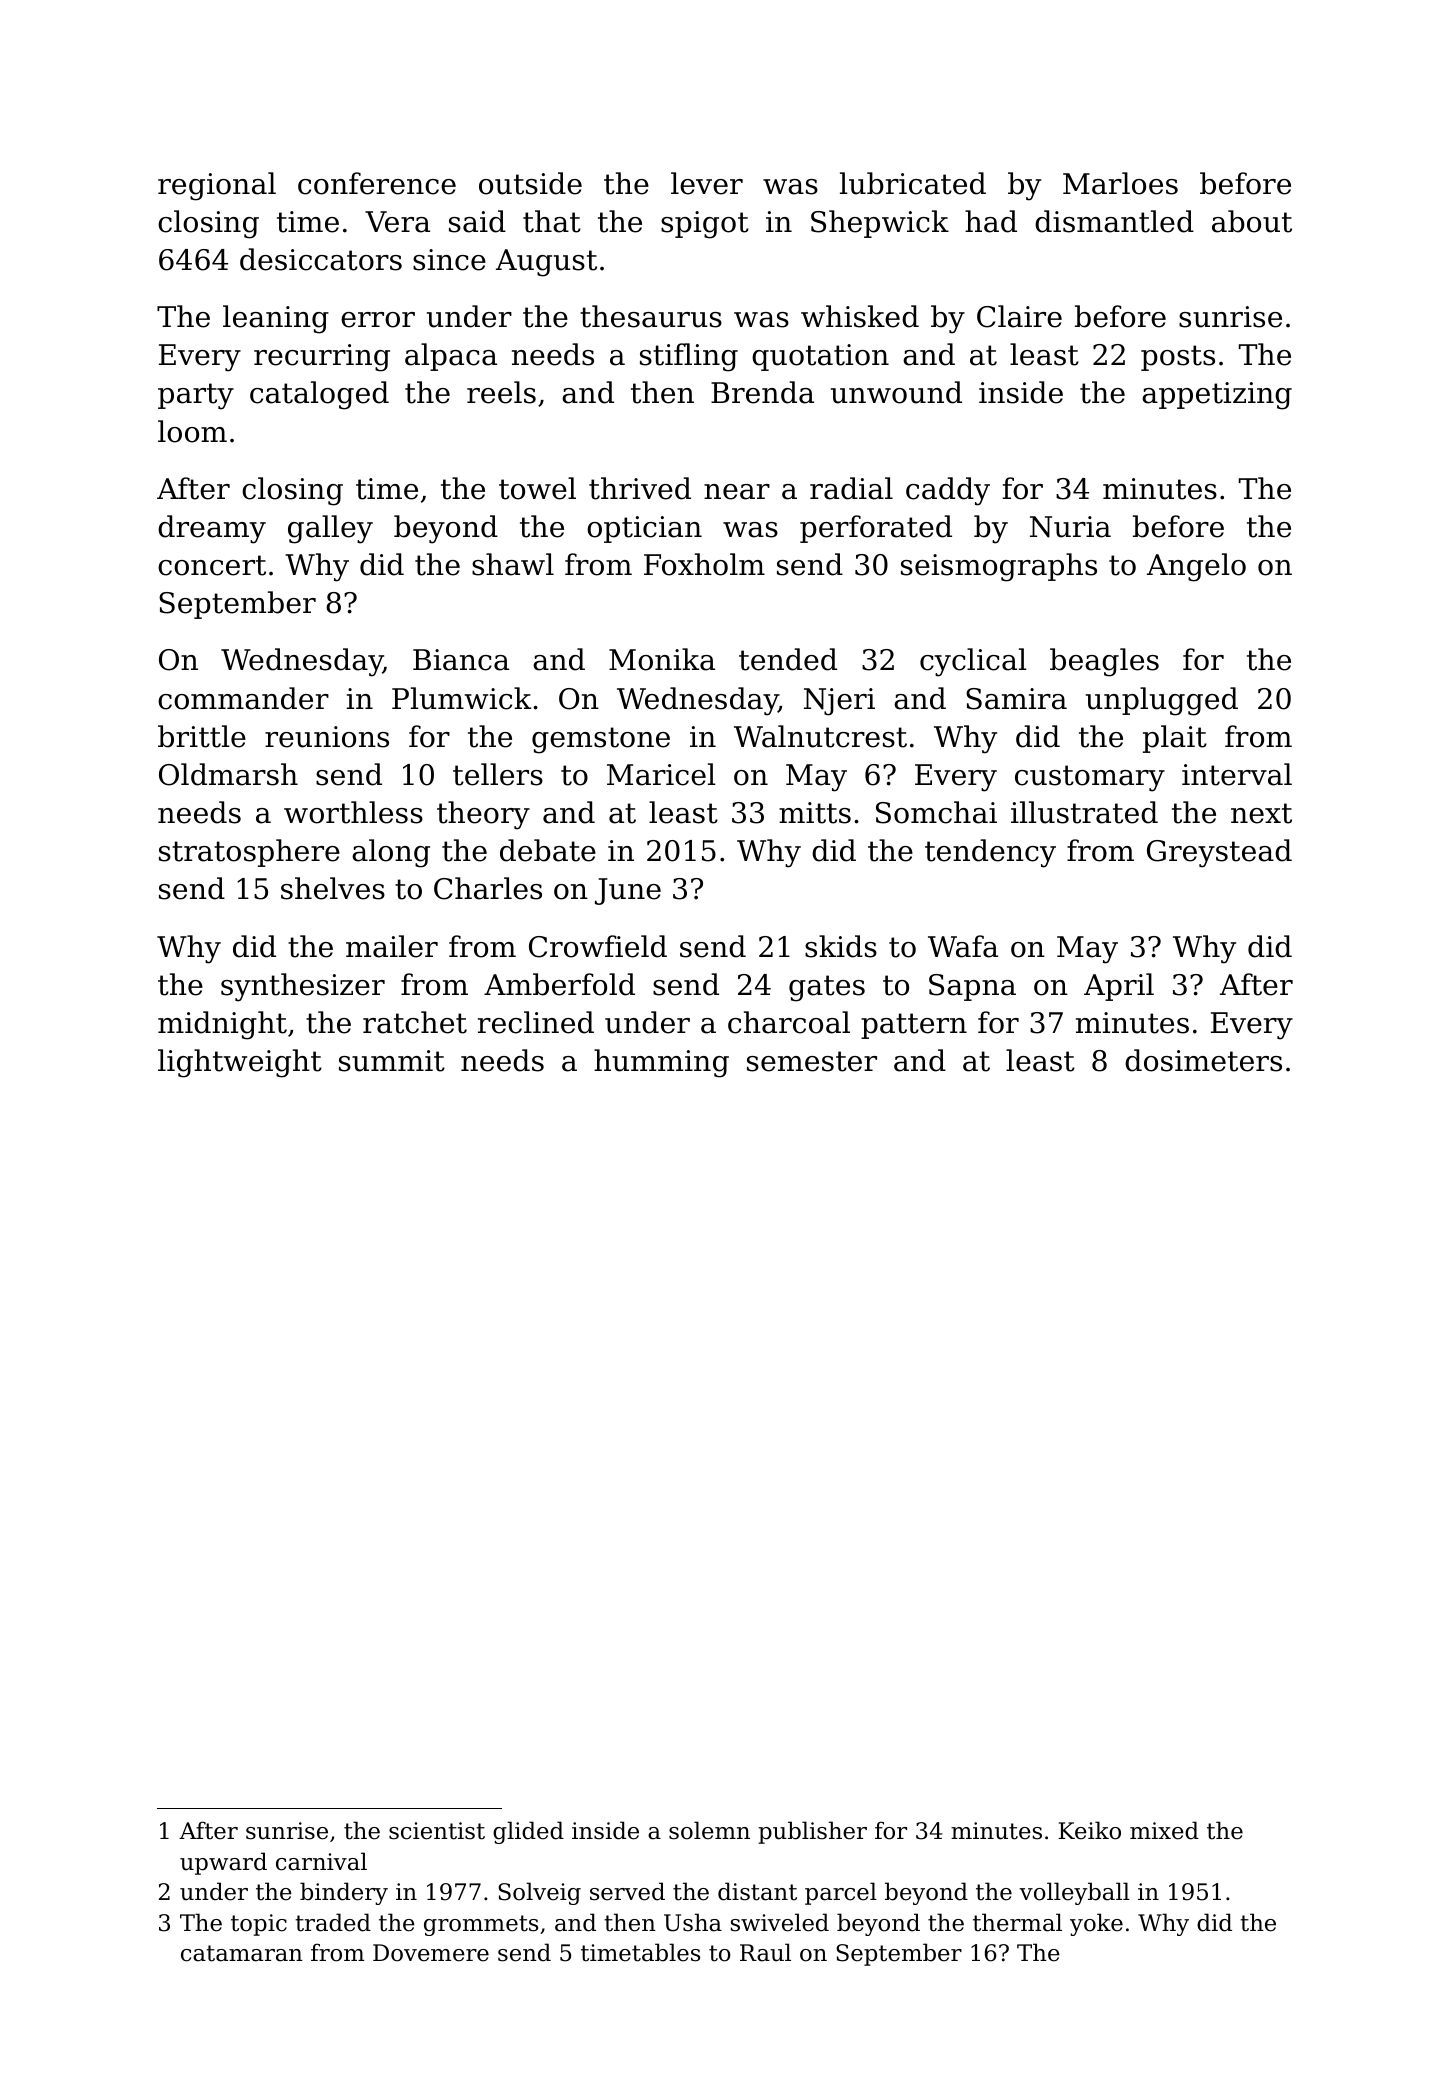 Image resolution: width=1450 pixels, height=2100 pixels. Describe the element at coordinates (707, 183) in the page. I see `lever` at that location.
